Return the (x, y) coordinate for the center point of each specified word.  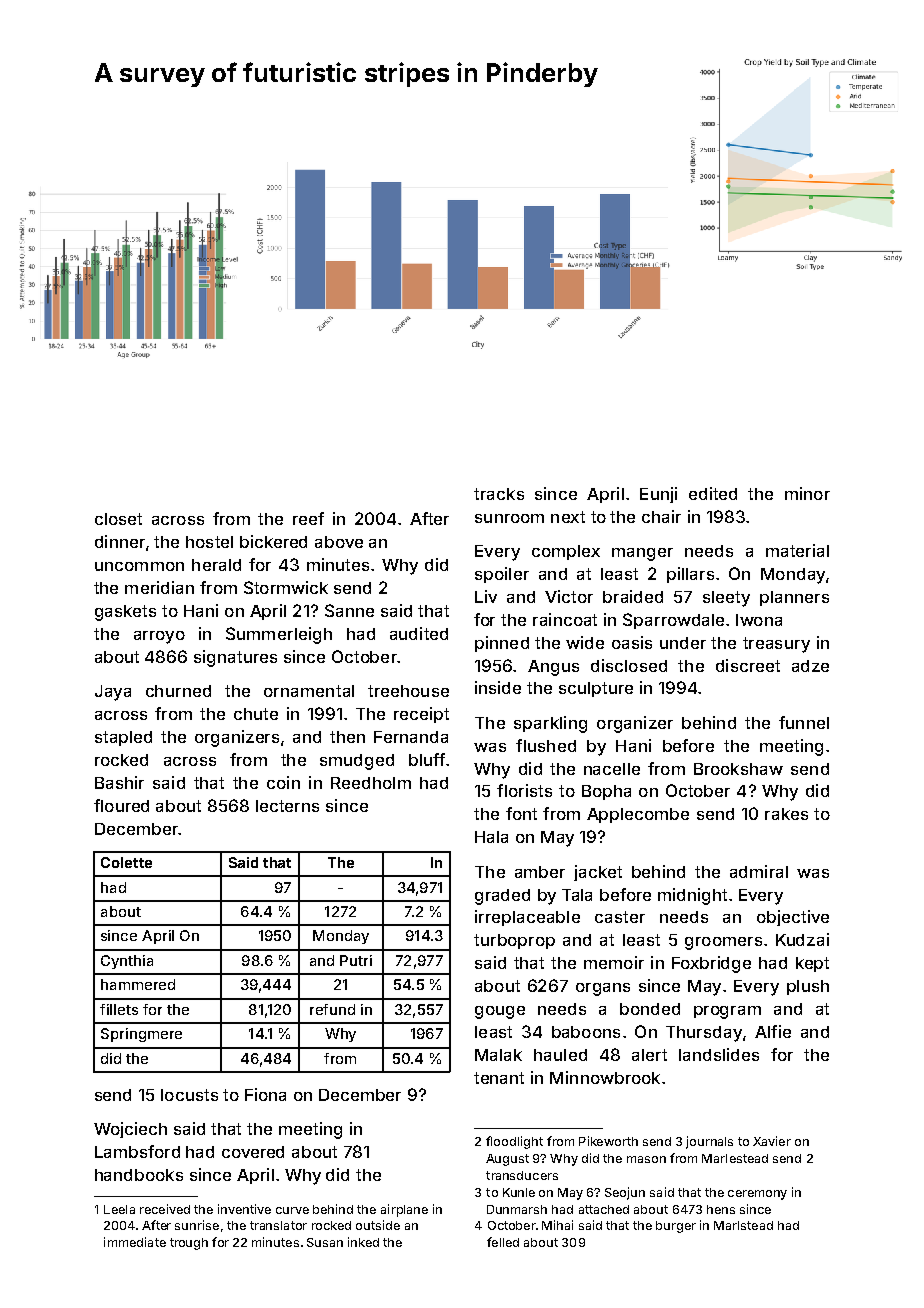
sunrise (197, 1225)
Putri (356, 960)
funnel (804, 722)
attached (604, 1209)
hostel (209, 542)
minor (807, 493)
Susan (325, 1242)
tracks (499, 494)
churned (178, 691)
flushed (546, 745)
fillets (119, 1009)
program (727, 1012)
